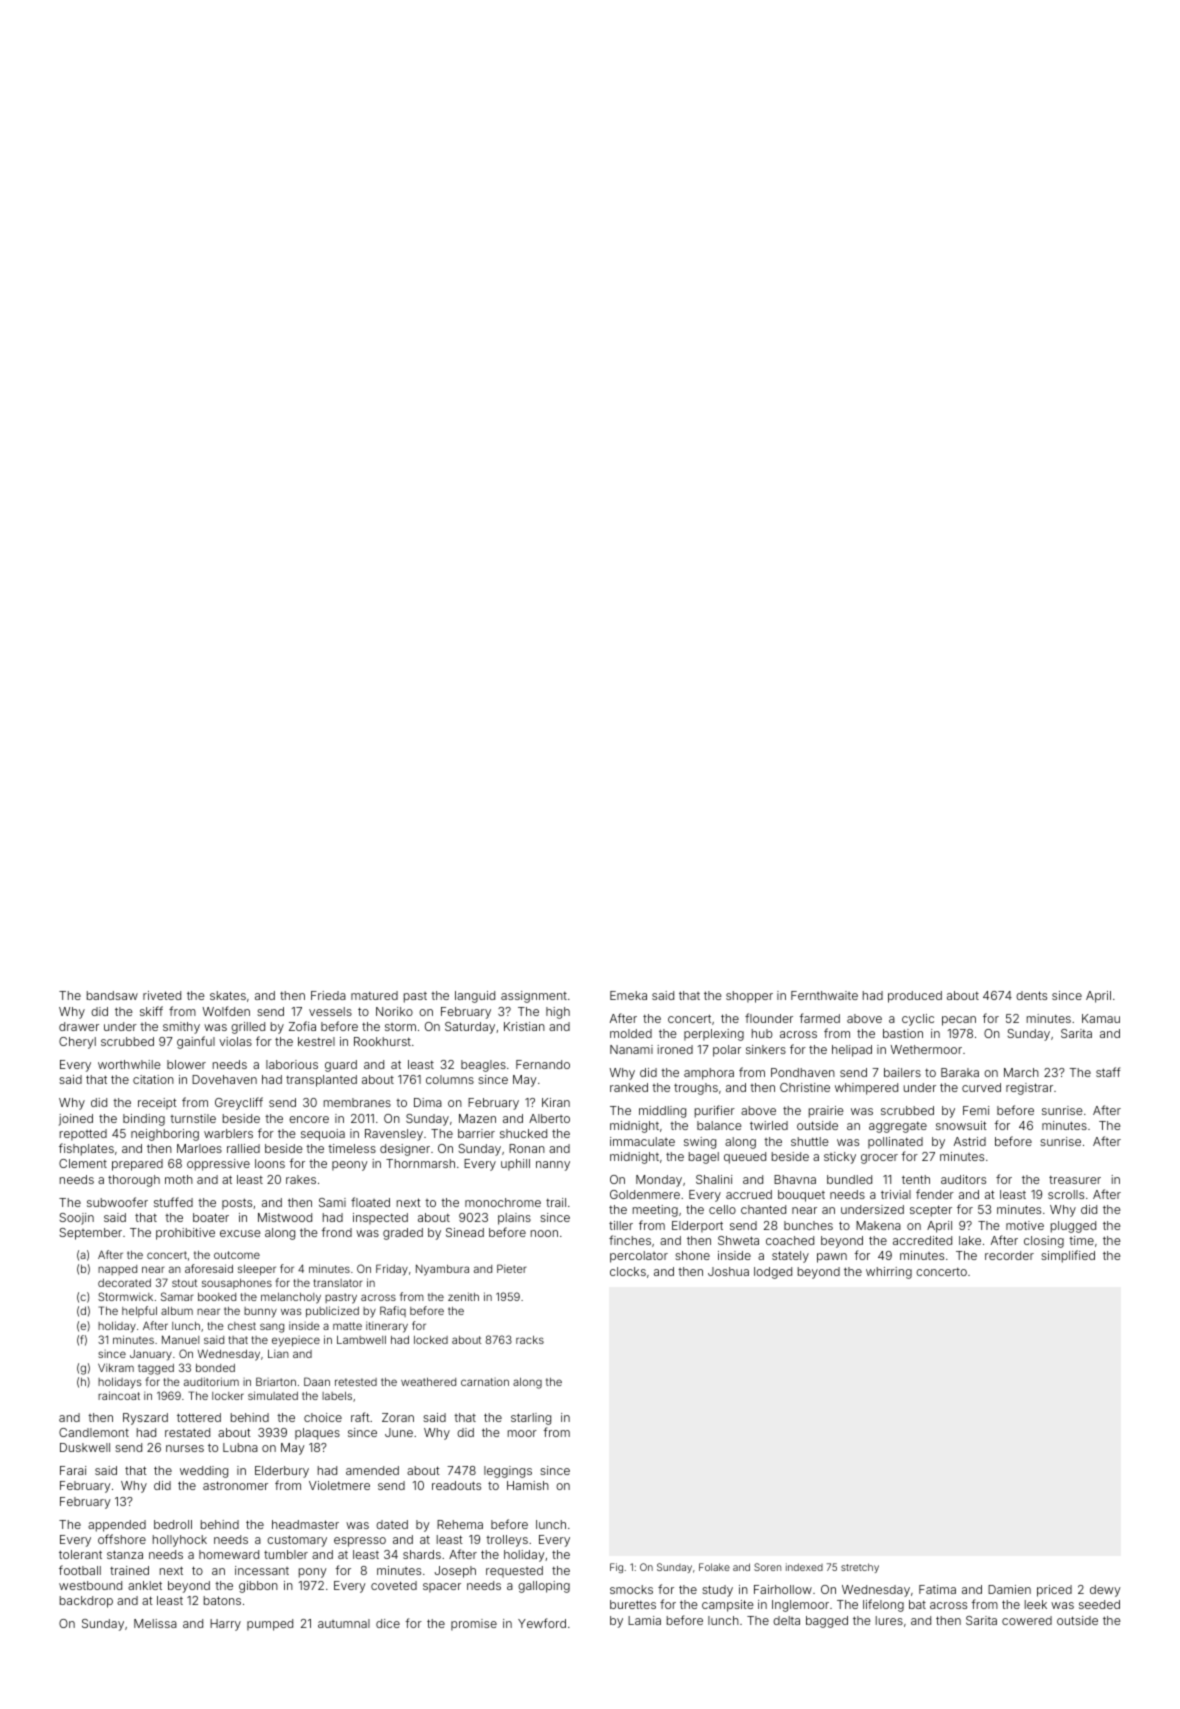 The height and width of the screenshot is (1709, 1180). What do you see at coordinates (286, 1554) in the screenshot?
I see `tumbler` at bounding box center [286, 1554].
